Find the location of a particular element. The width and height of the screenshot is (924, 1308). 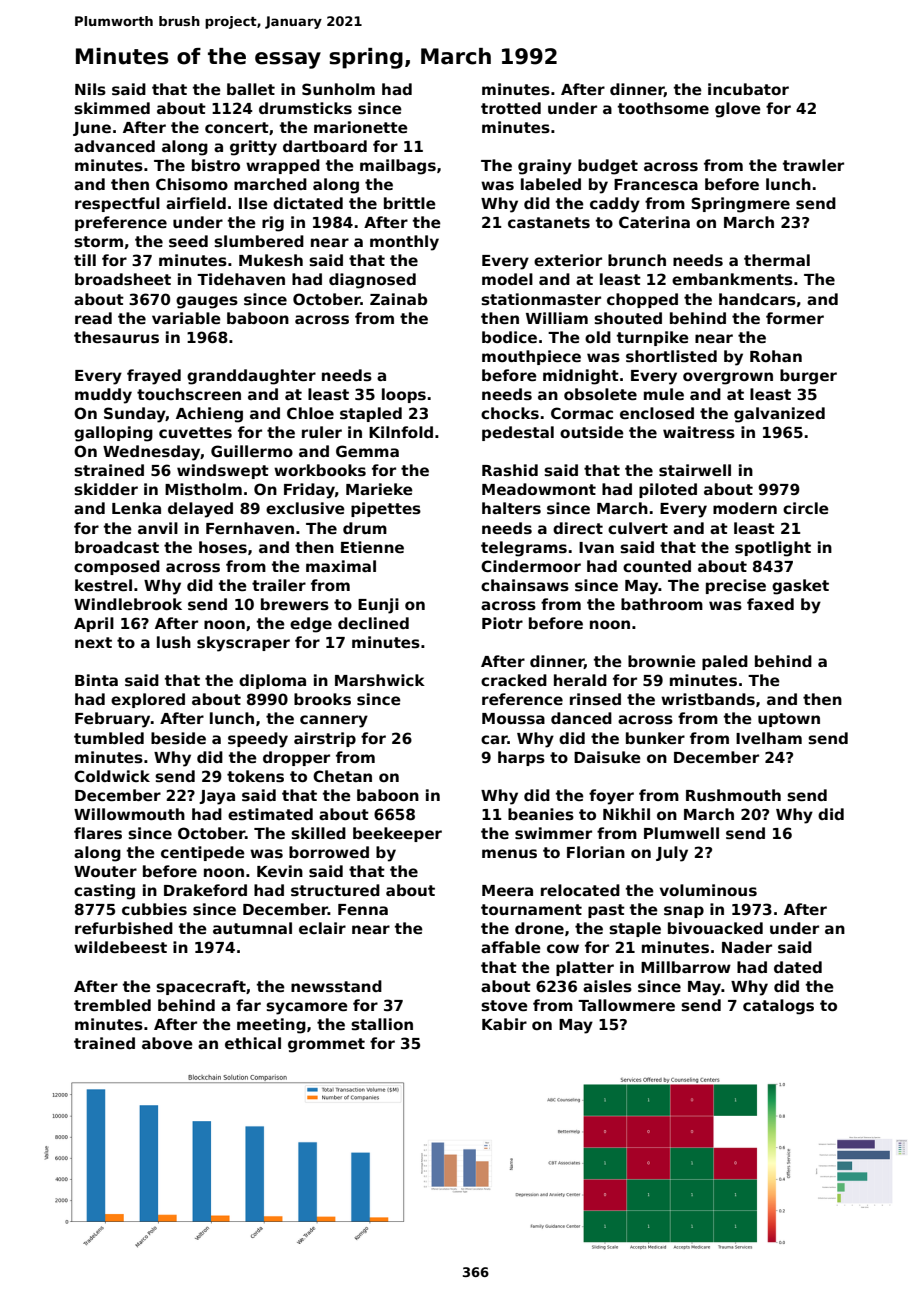

granddaughter is located at coordinates (251, 377).
